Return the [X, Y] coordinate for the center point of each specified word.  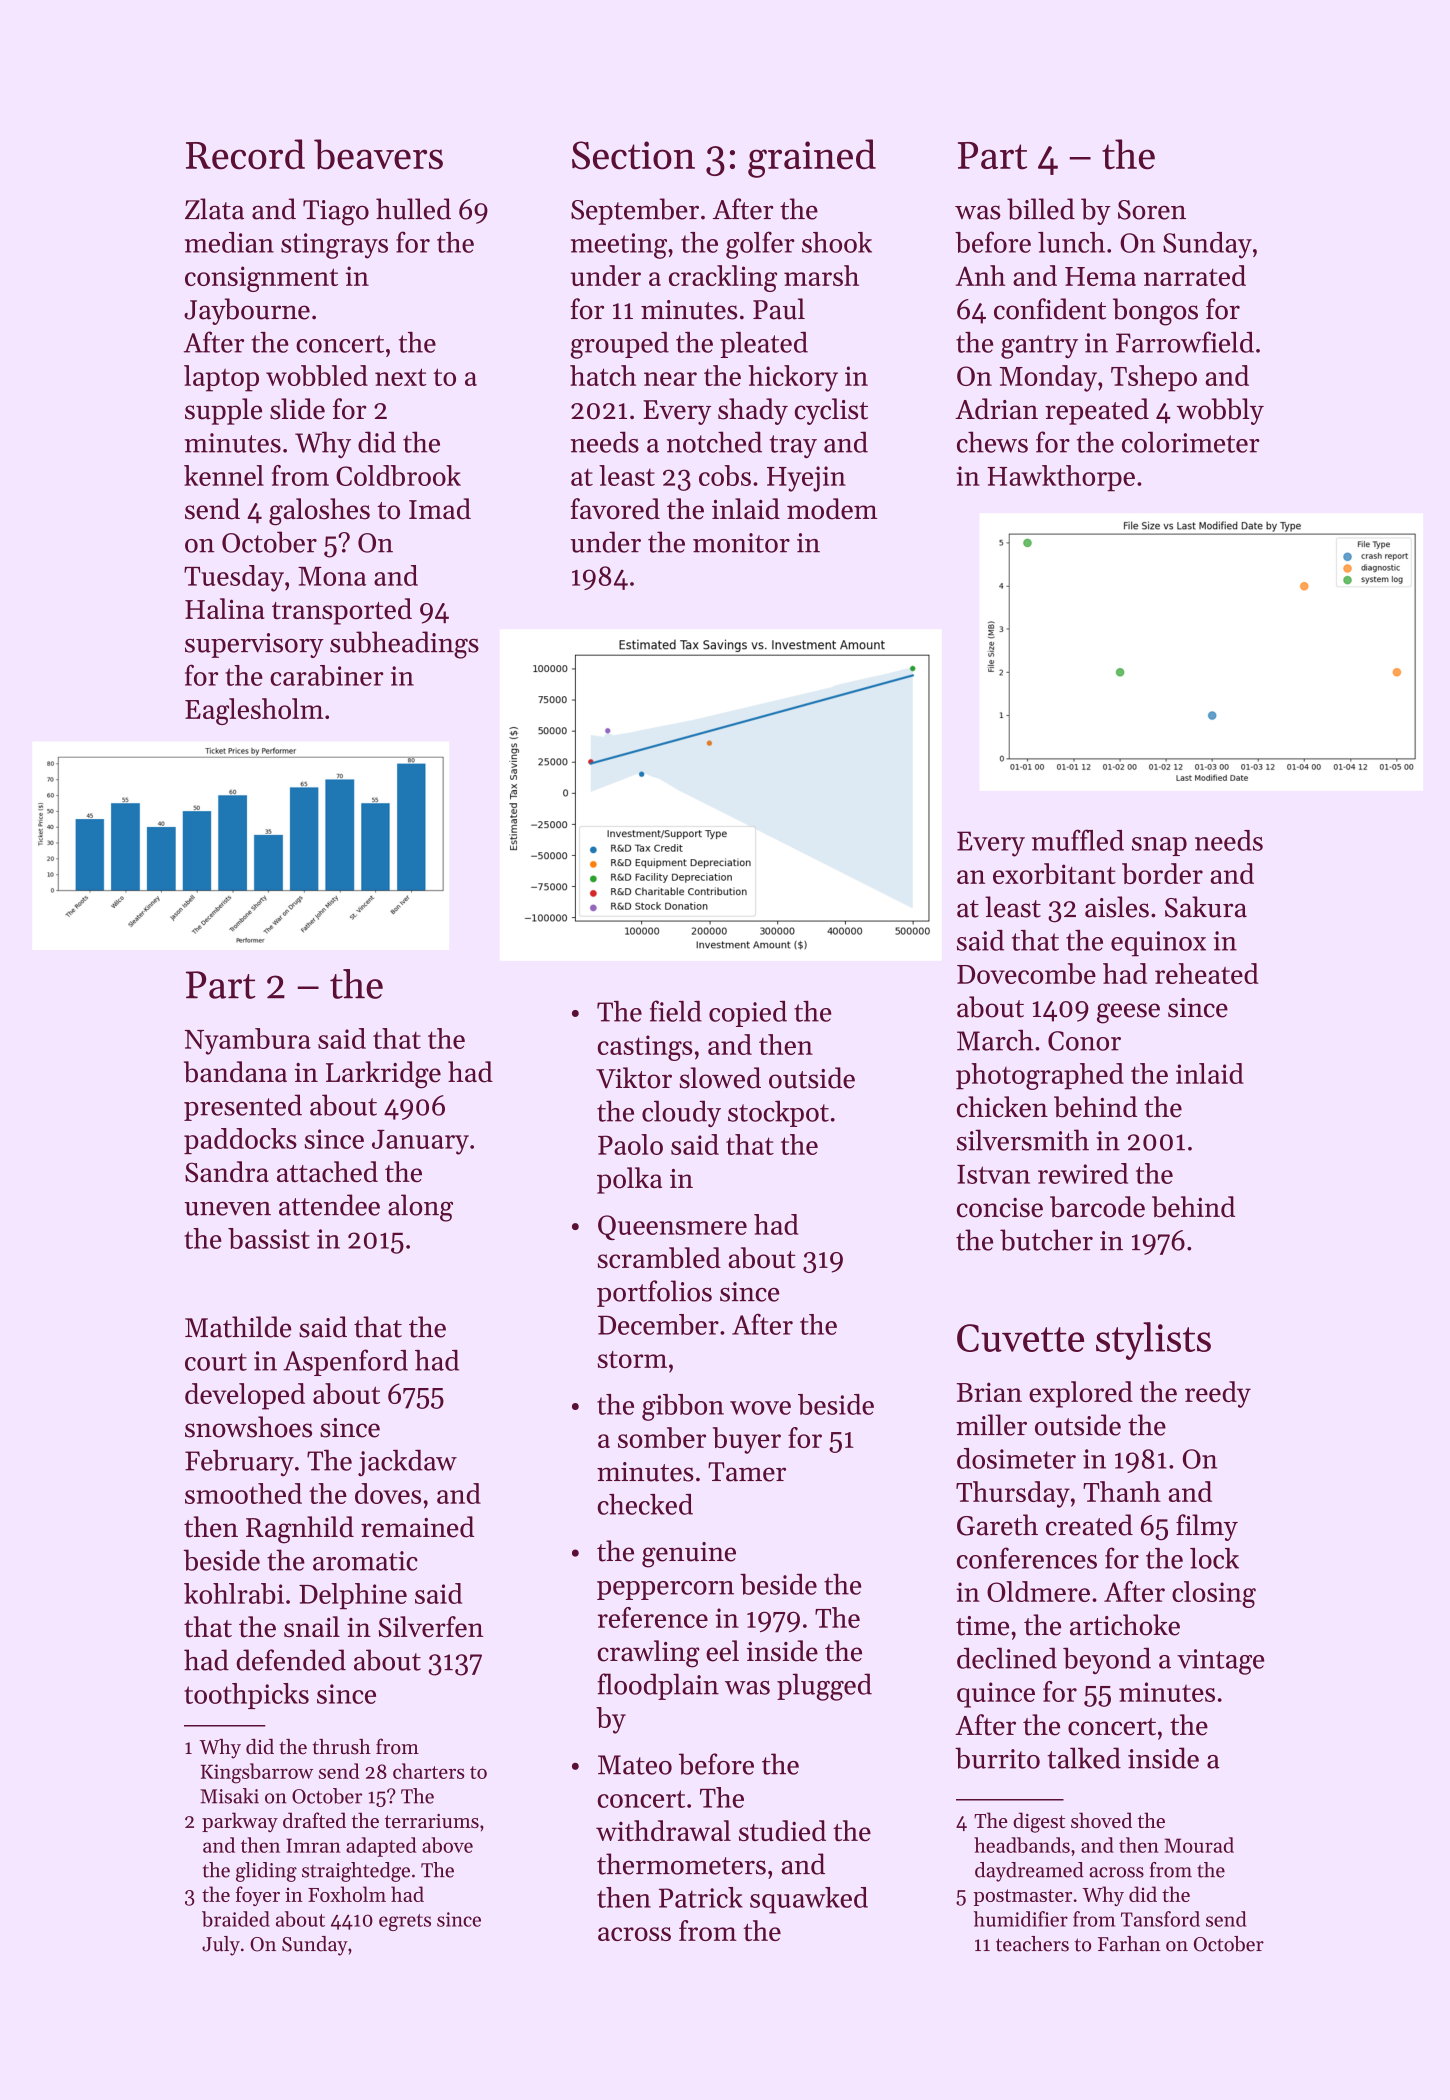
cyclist [831, 411]
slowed [720, 1078]
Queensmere [672, 1227]
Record [245, 154]
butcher [1046, 1240]
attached [327, 1172]
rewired [1083, 1173]
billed [1041, 209]
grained [812, 158]
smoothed [243, 1493]
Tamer [747, 1472]
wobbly [1220, 411]
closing [1214, 1594]
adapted [381, 1847]
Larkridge [383, 1075]
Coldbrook [398, 475]
